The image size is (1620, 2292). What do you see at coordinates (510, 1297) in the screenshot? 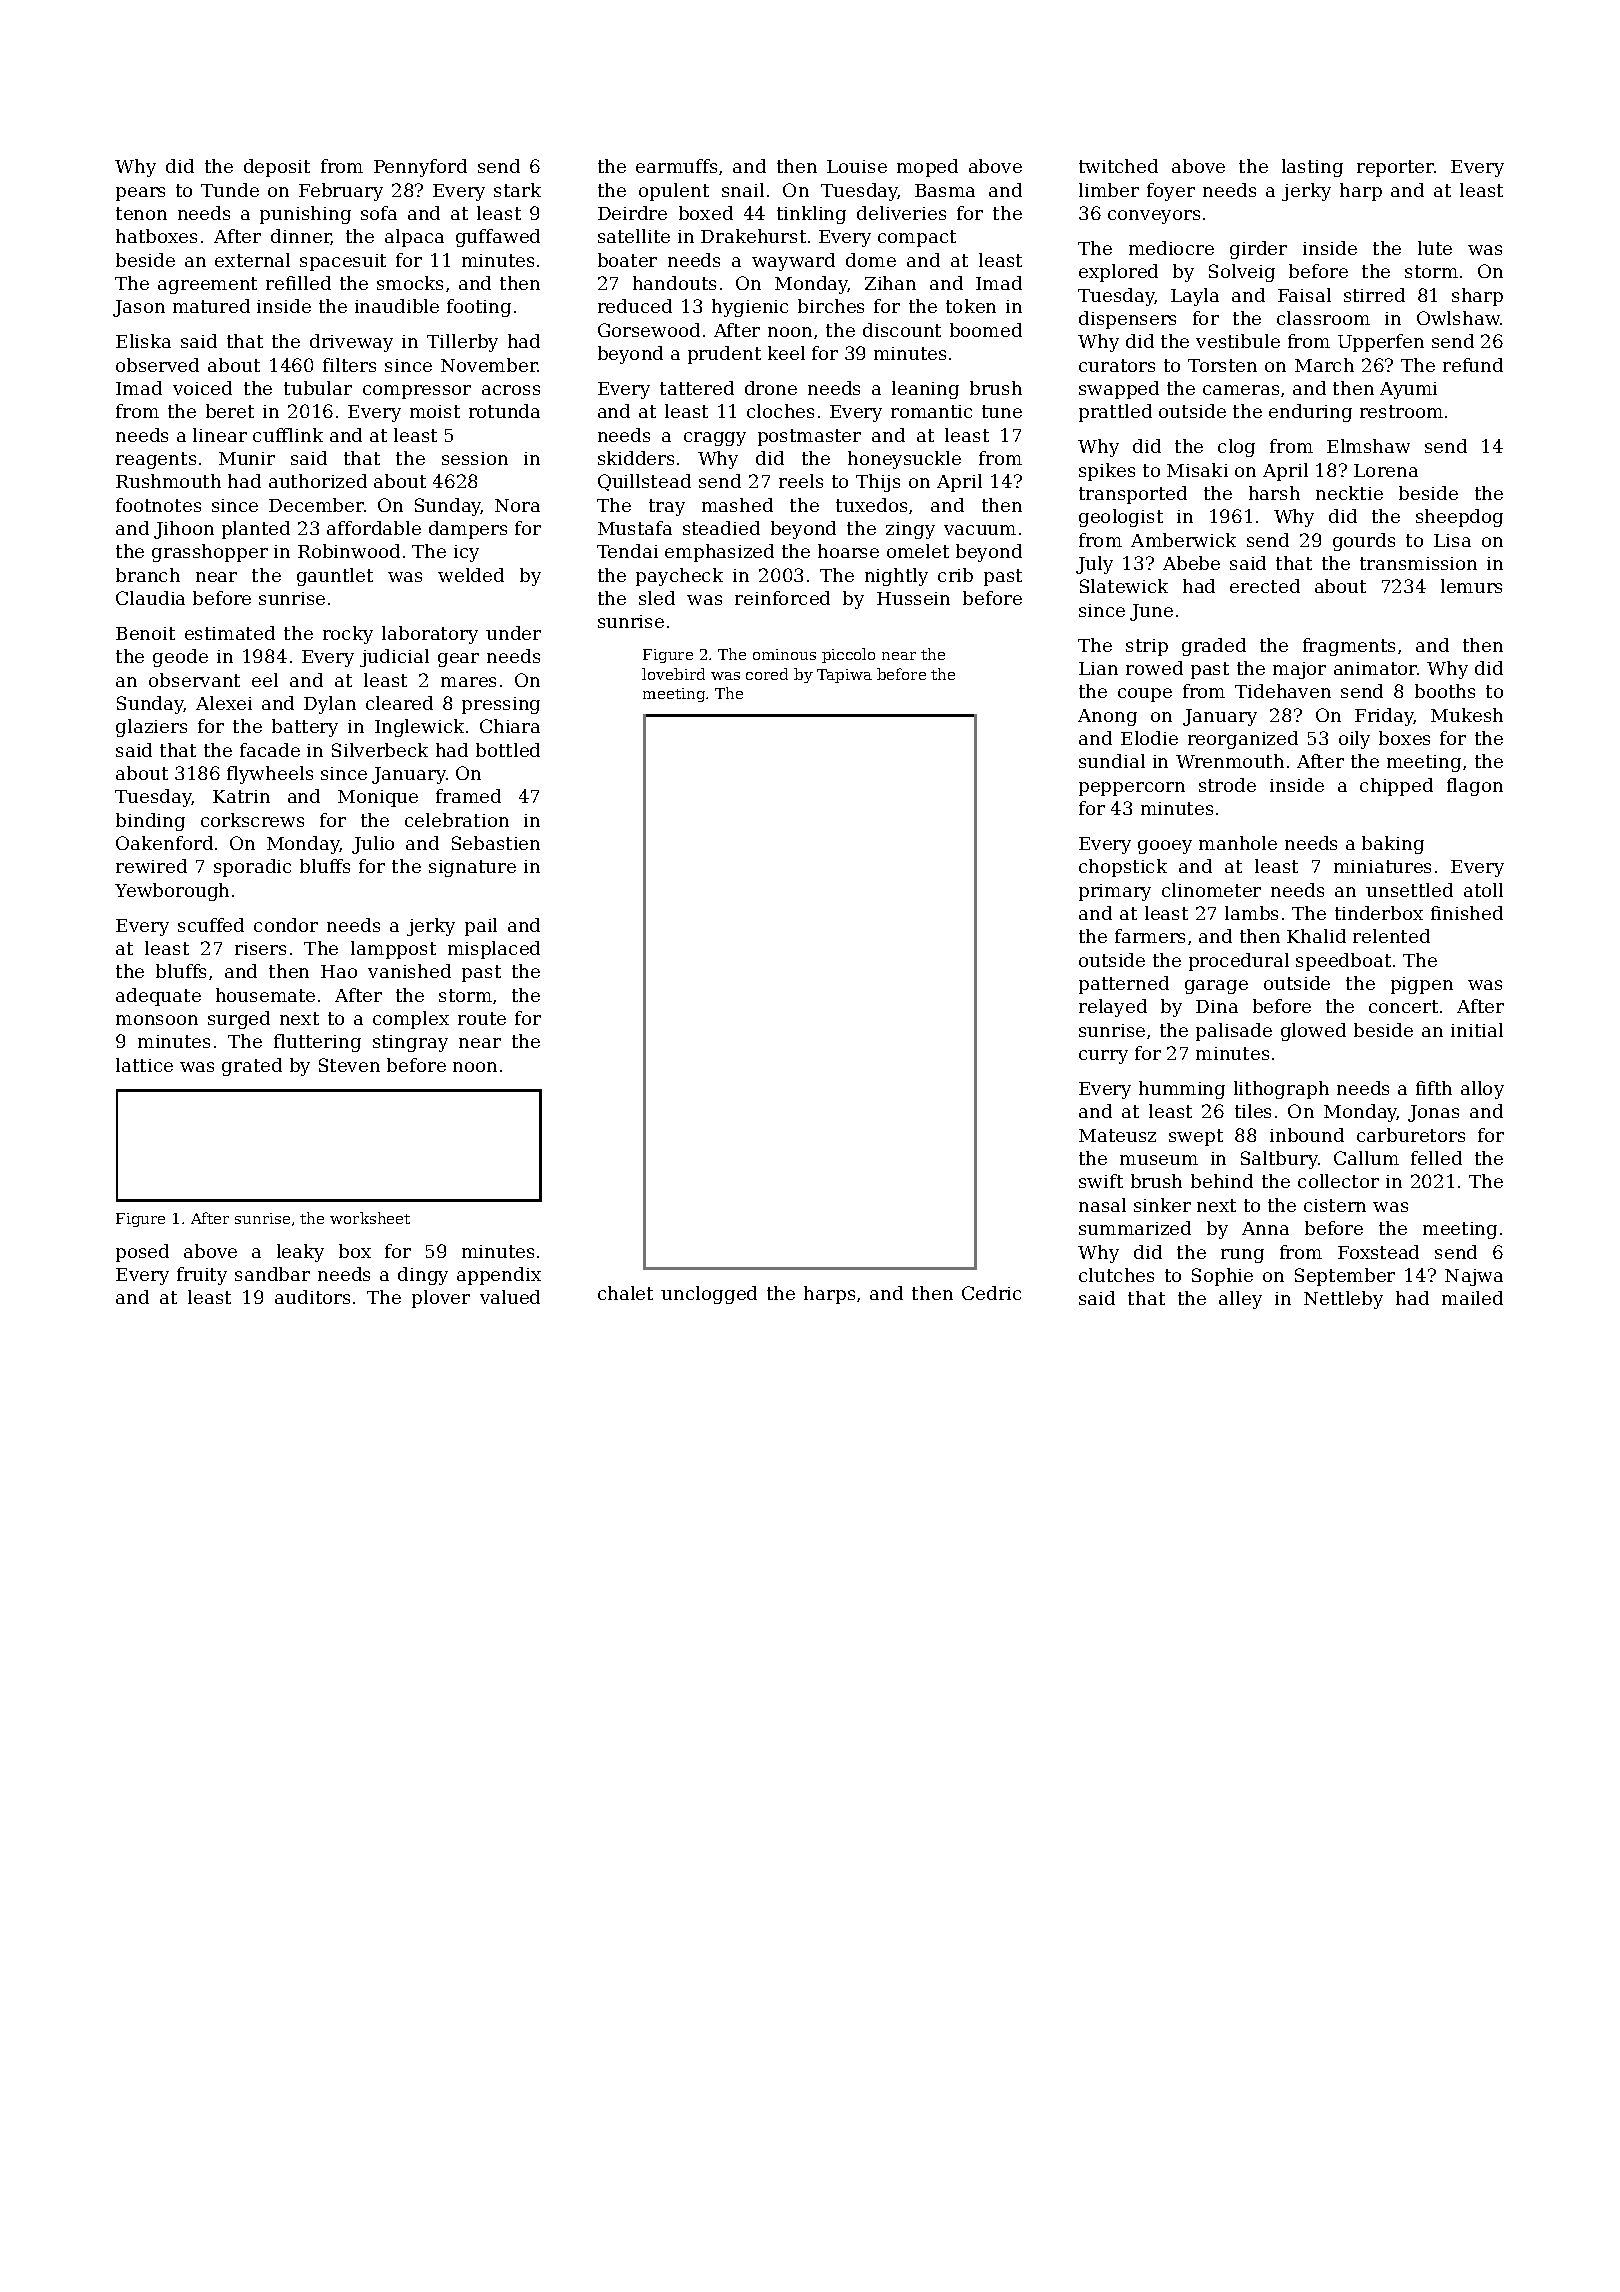
I see `valued` at bounding box center [510, 1297].
